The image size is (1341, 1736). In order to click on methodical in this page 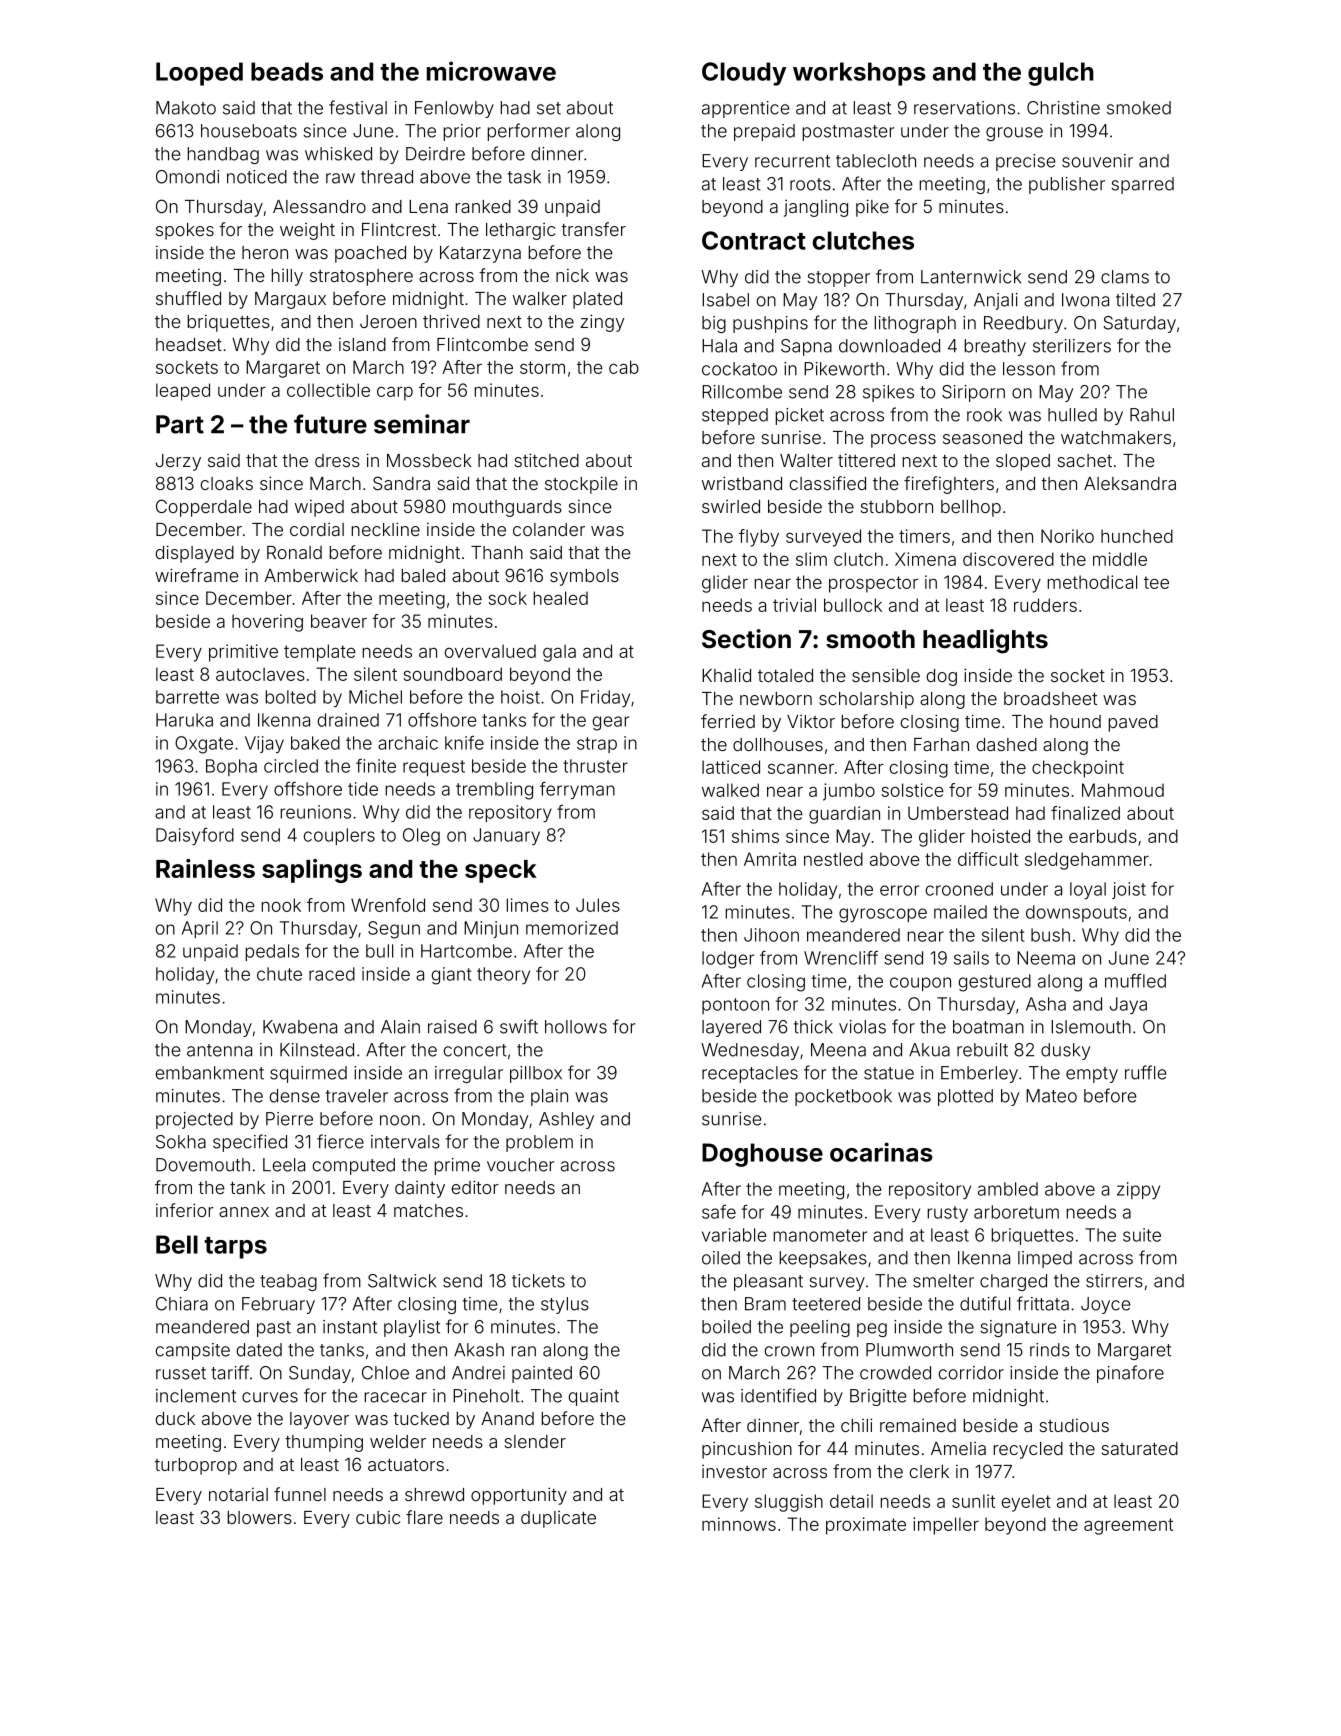, I will do `click(1092, 582)`.
